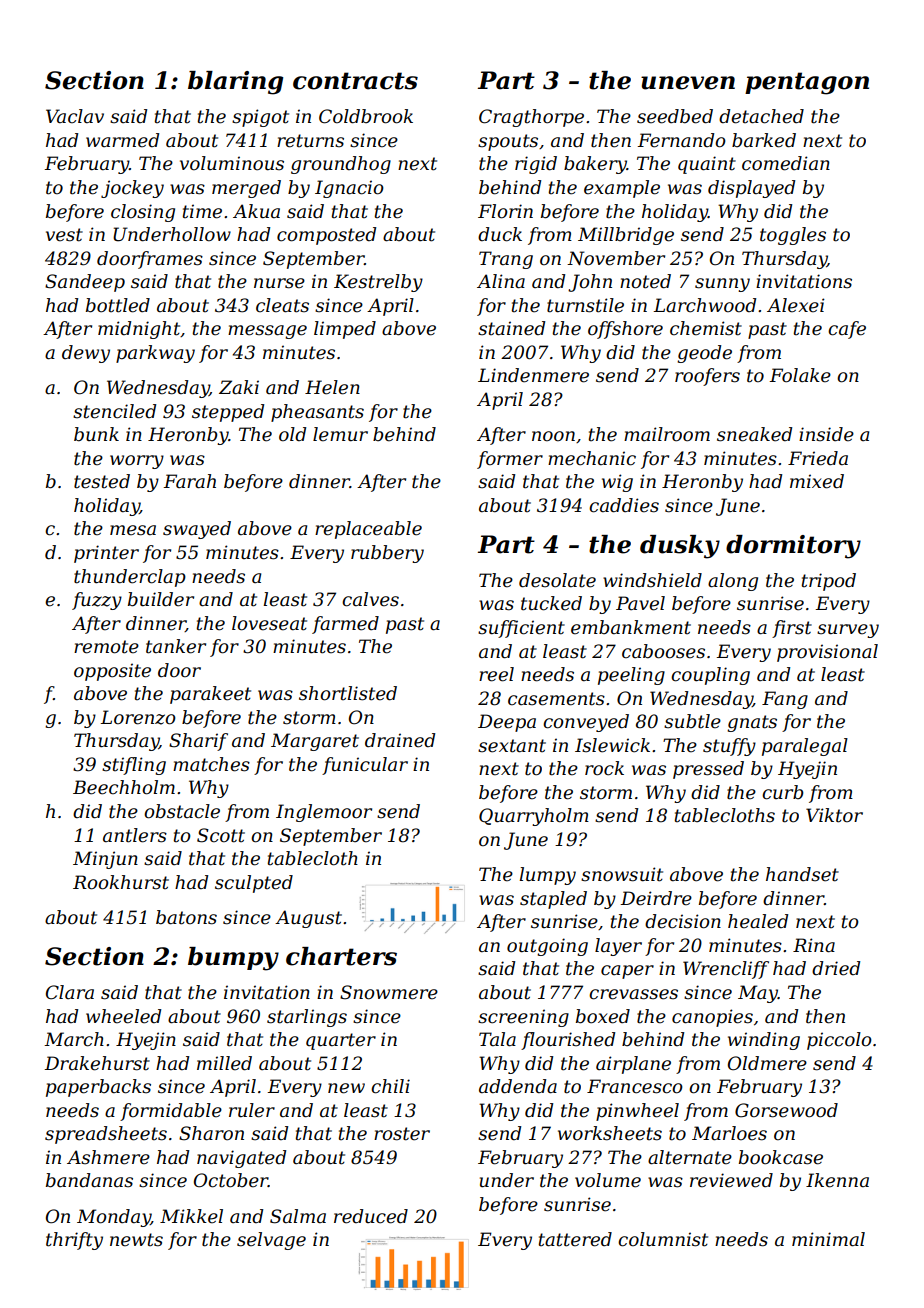 The image size is (924, 1308). I want to click on Kestrelby, so click(378, 283).
